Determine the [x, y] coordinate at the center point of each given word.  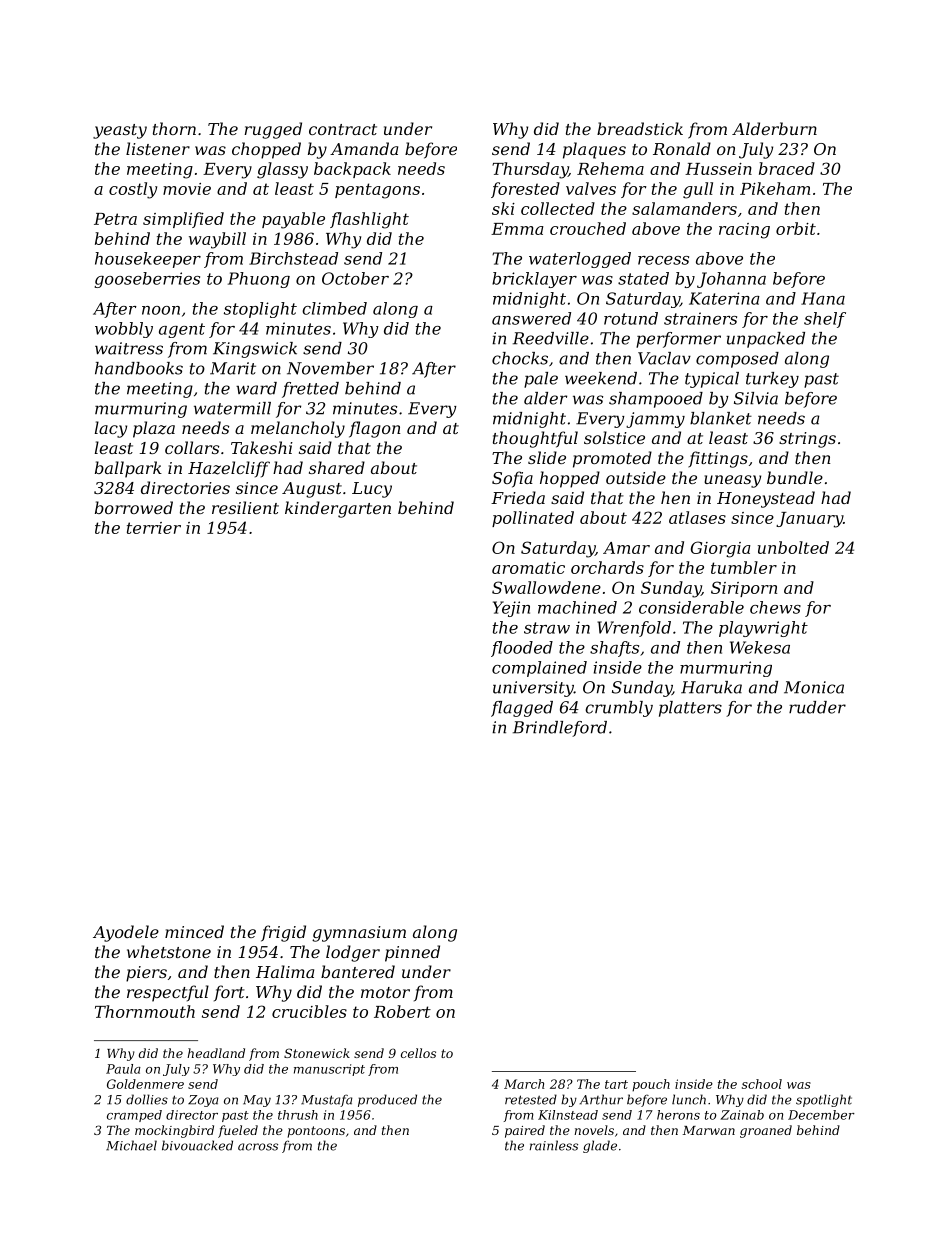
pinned [412, 953]
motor [385, 992]
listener [158, 148]
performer [678, 340]
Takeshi [262, 447]
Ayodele [126, 933]
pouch [651, 1085]
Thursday [530, 170]
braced [787, 168]
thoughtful [535, 439]
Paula [123, 1069]
